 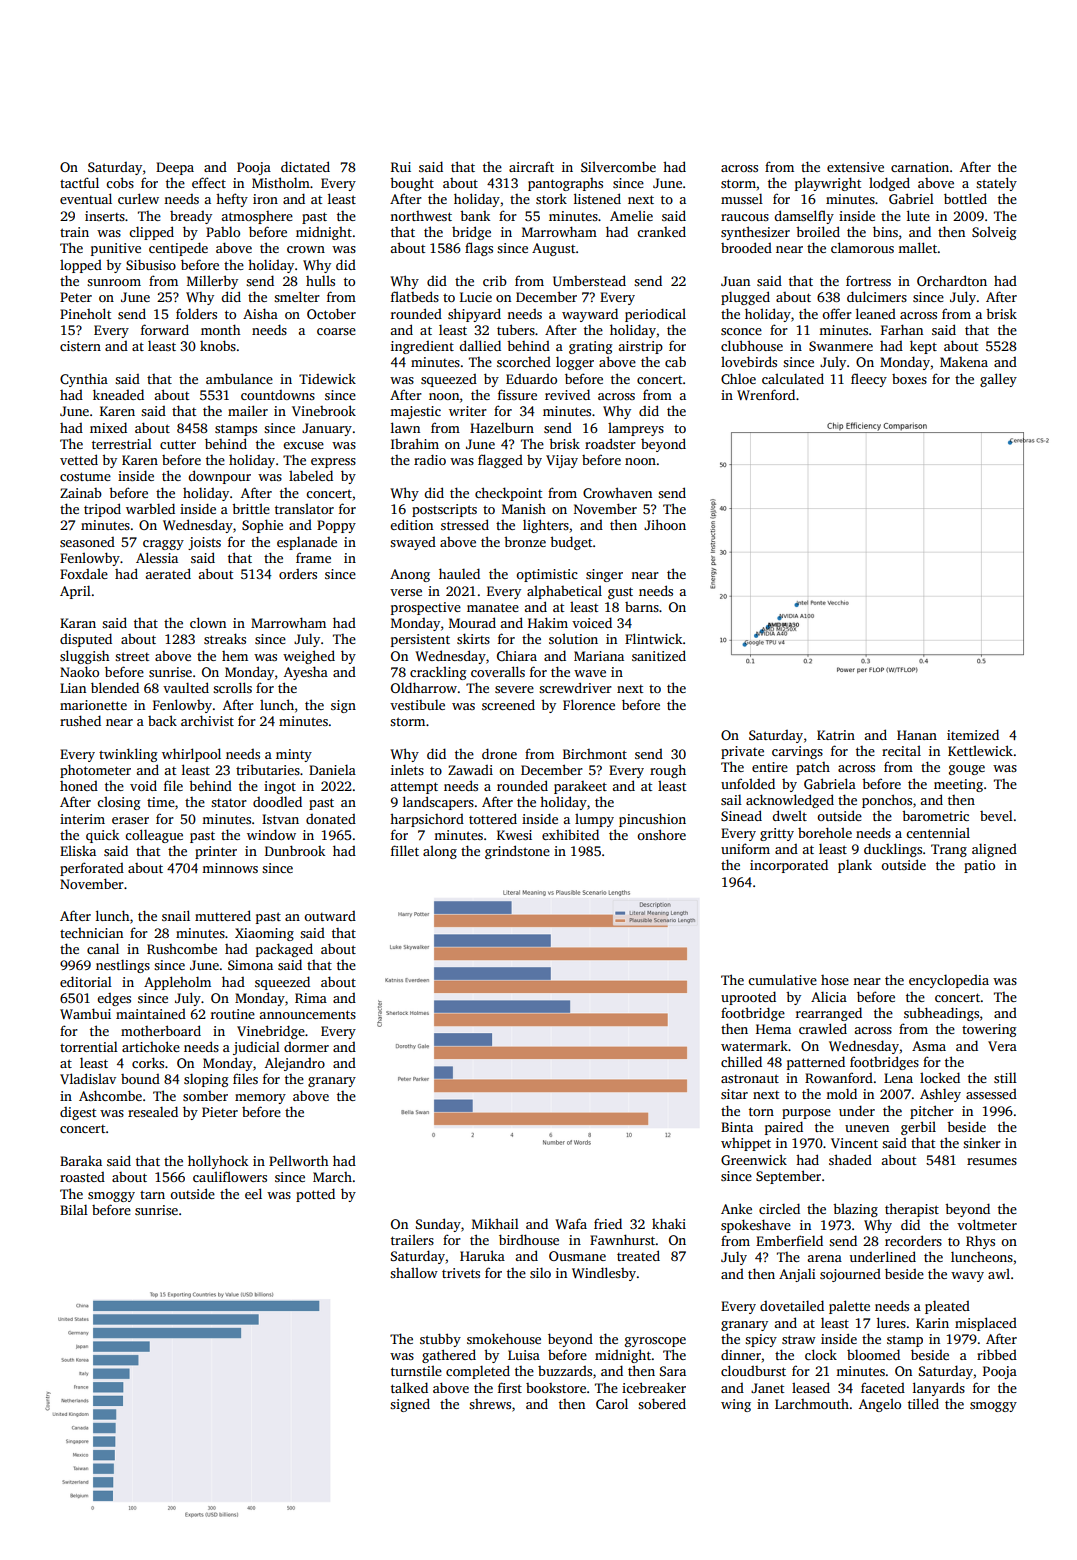 I want to click on Zawadi, so click(x=470, y=770).
